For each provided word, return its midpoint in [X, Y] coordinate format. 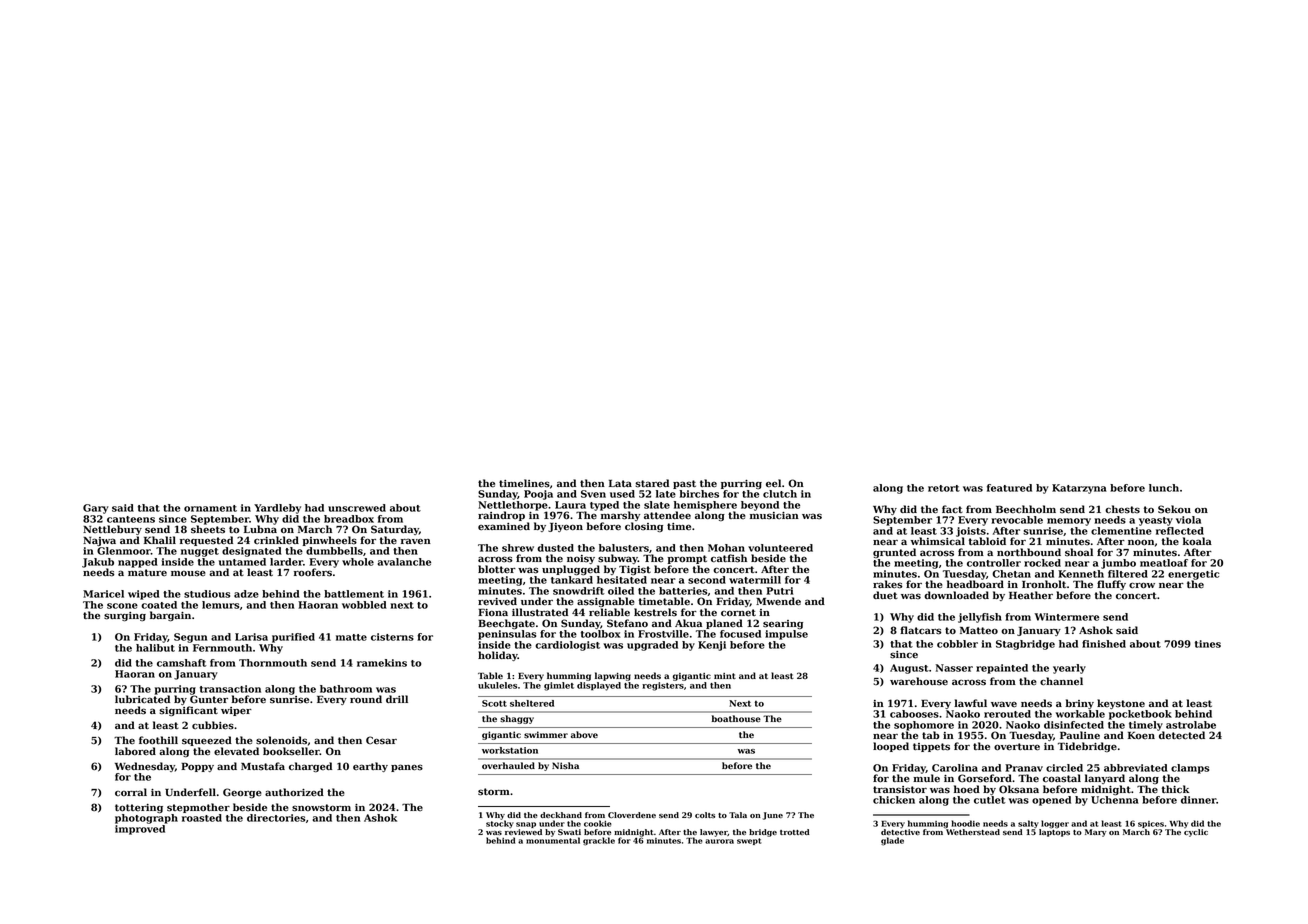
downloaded [956, 595]
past [684, 484]
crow [1142, 585]
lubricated [142, 699]
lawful [970, 703]
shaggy [517, 719]
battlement [354, 594]
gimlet [559, 686]
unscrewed [357, 508]
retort [944, 488]
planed [724, 624]
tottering [139, 809]
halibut [155, 648]
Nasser [954, 668]
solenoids [281, 740]
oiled [621, 591]
